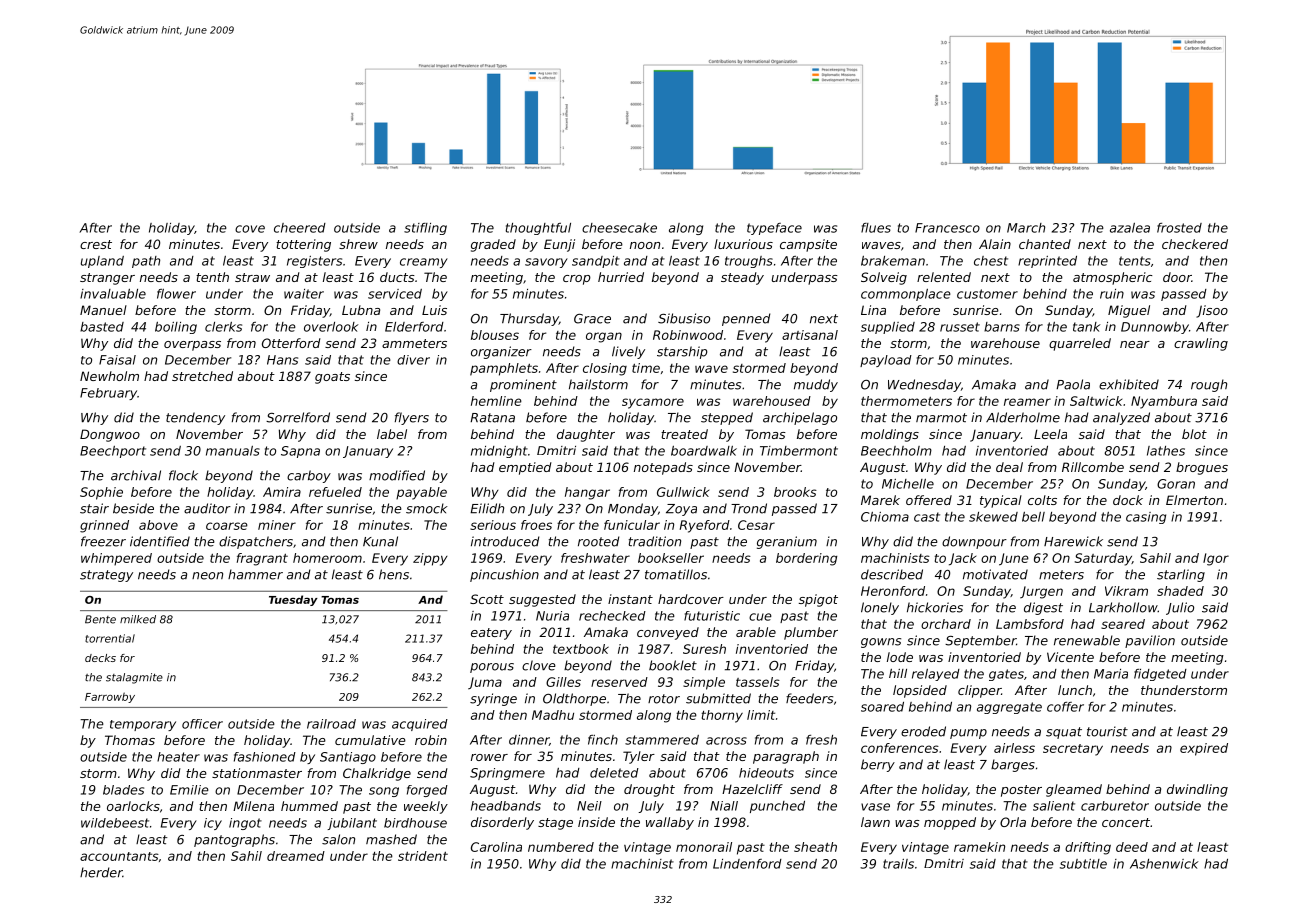  What do you see at coordinates (397, 475) in the image?
I see `modified` at bounding box center [397, 475].
